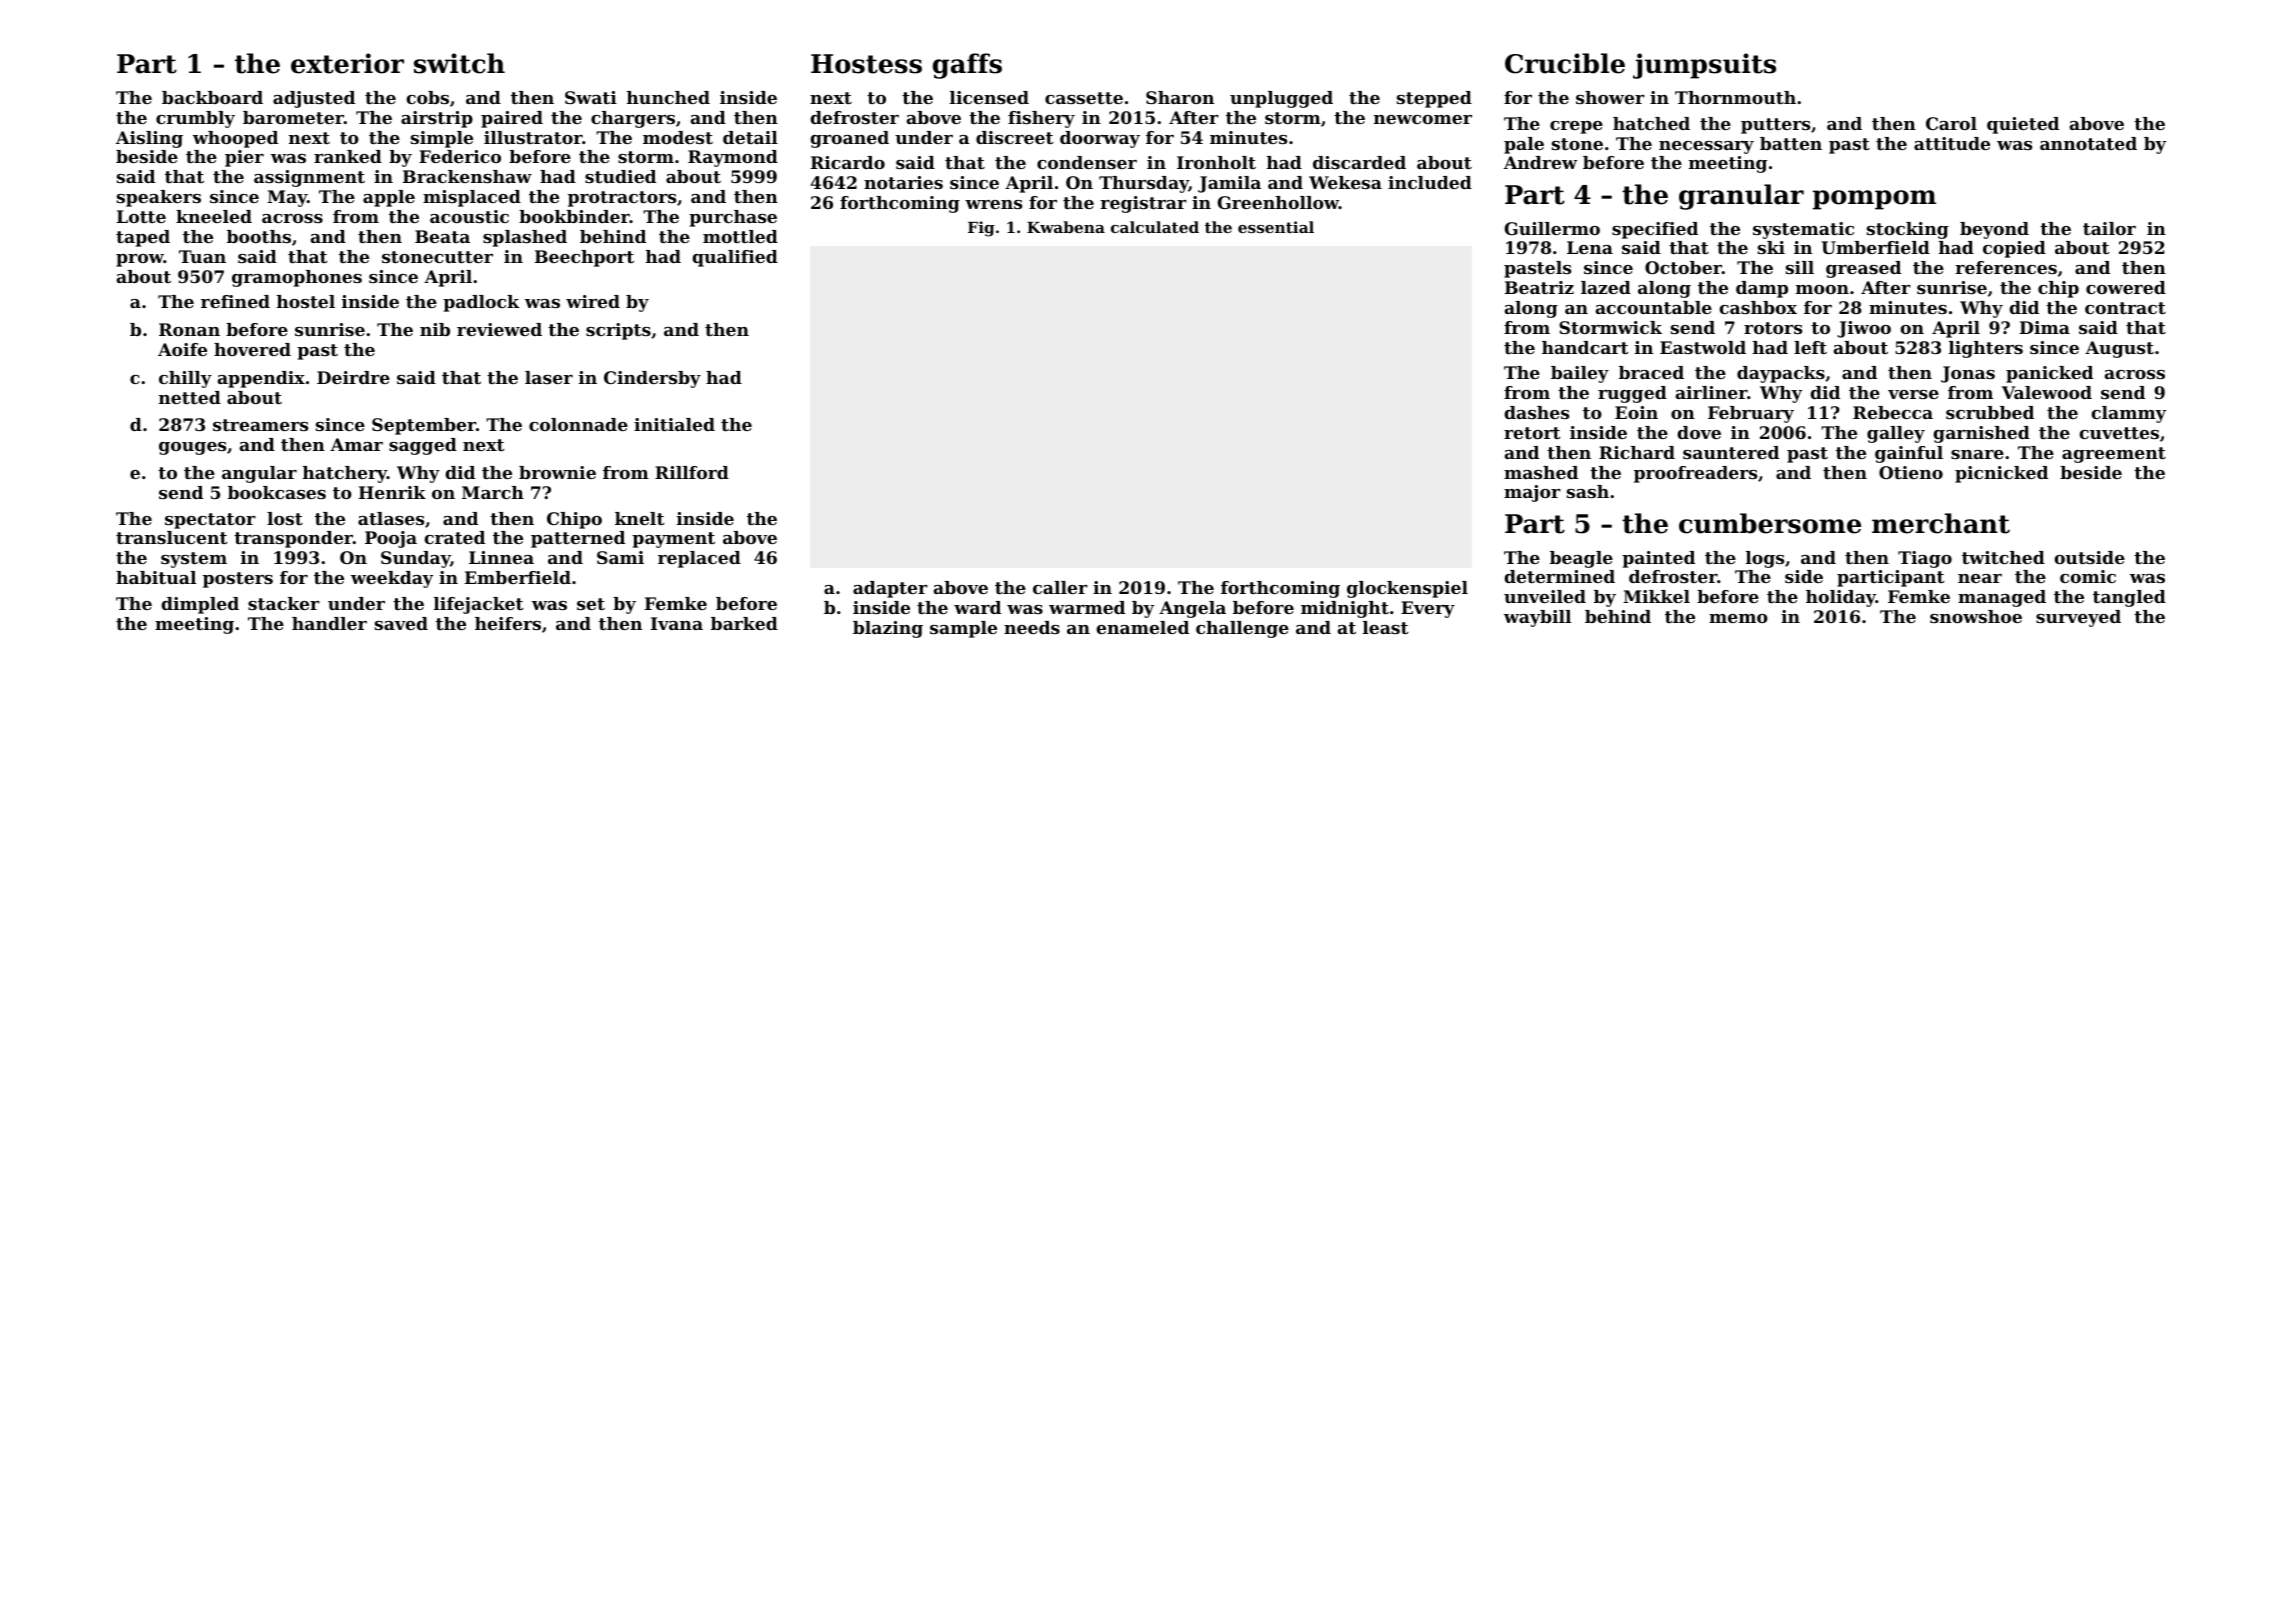  I want to click on dashes, so click(1536, 412).
